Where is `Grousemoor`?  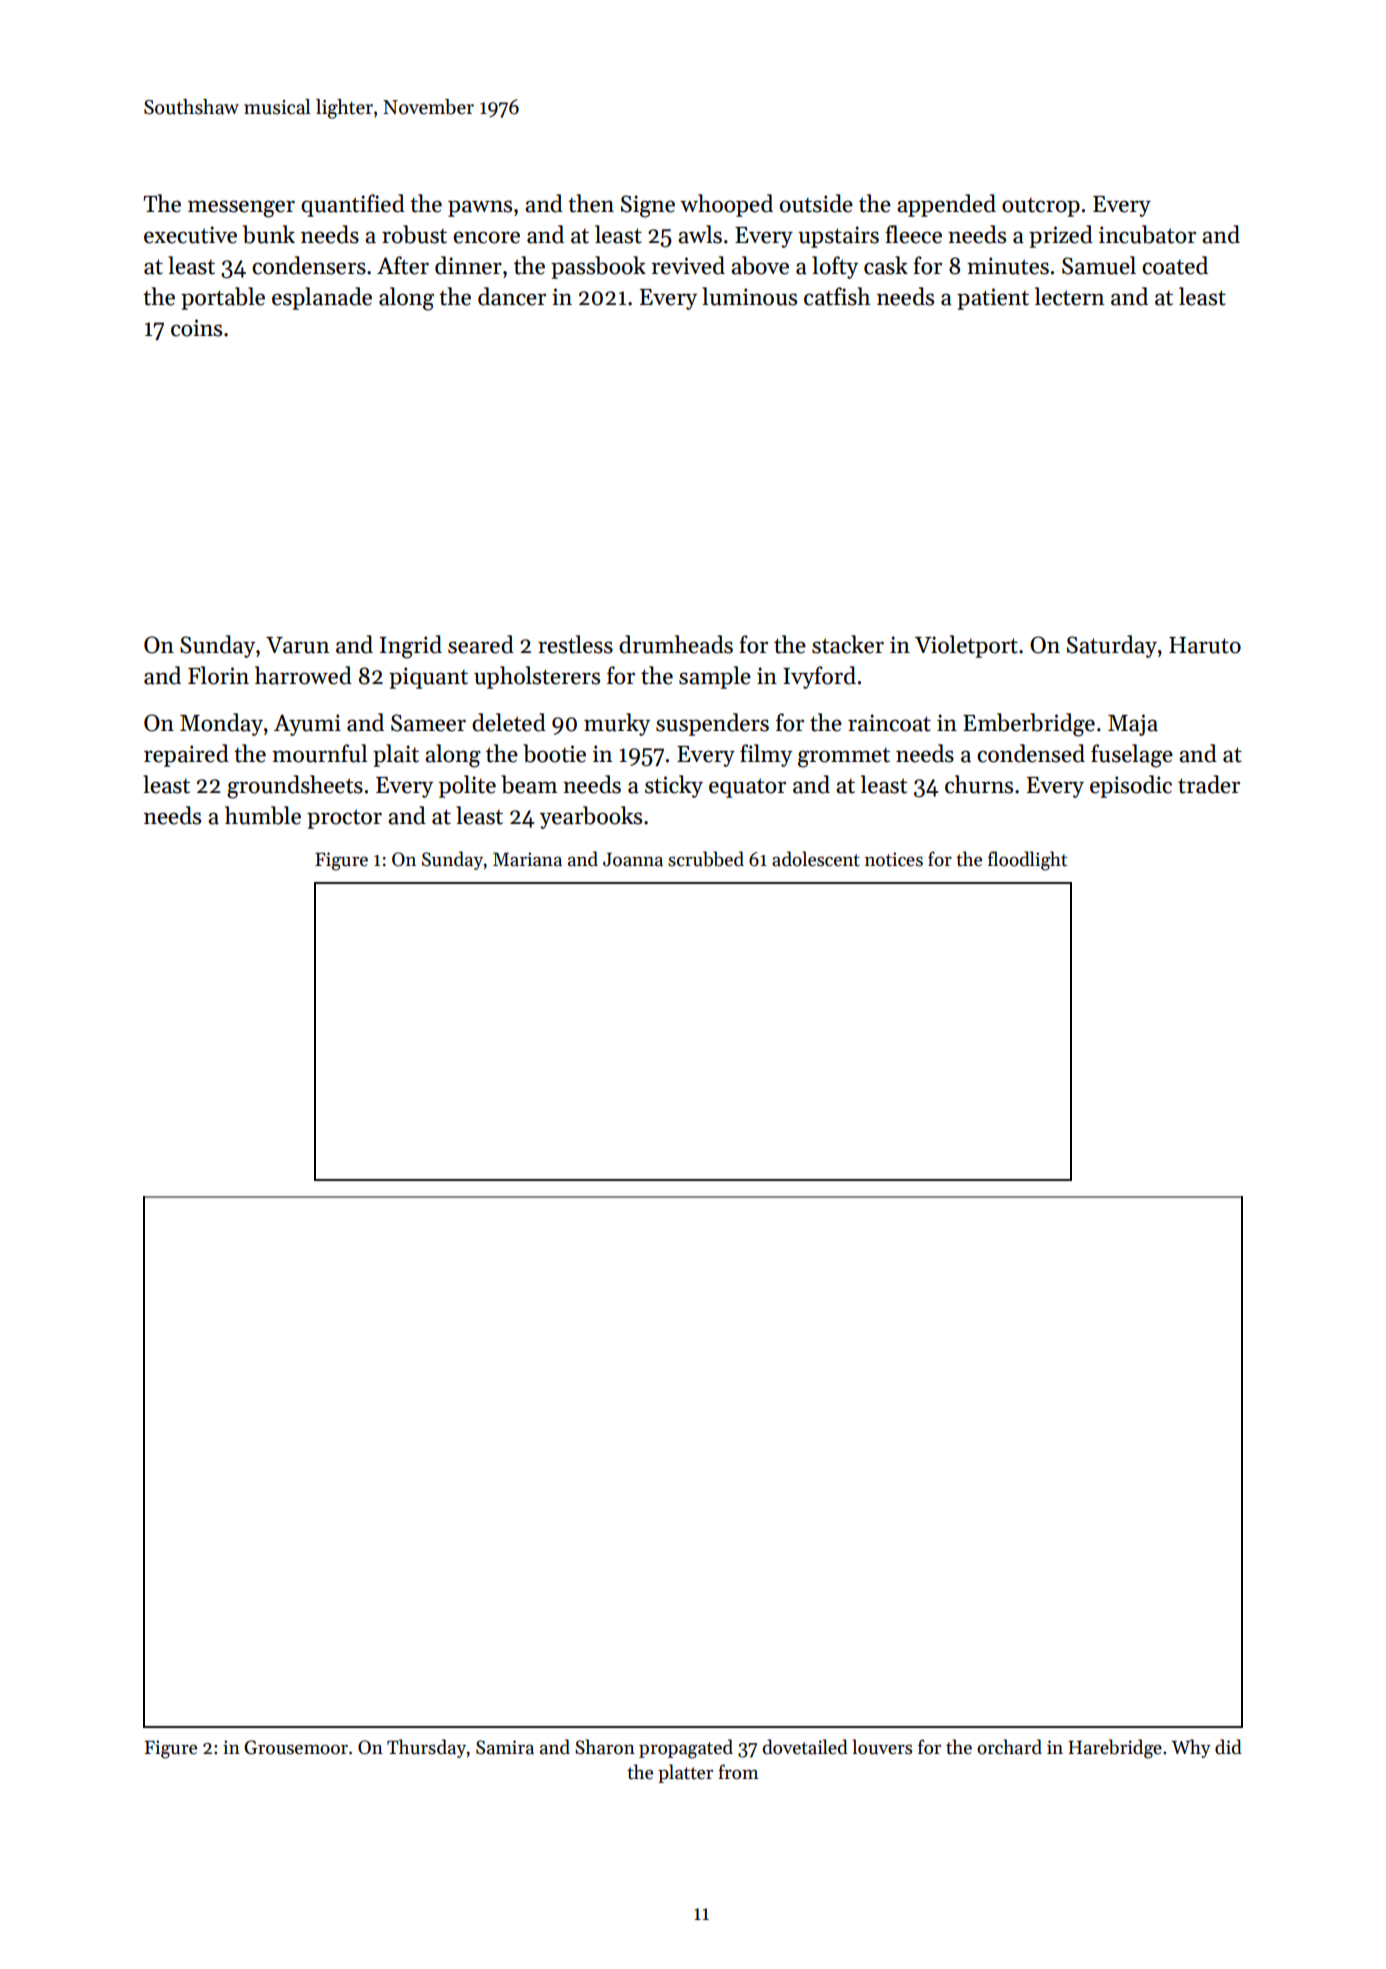
Grousemoor is located at coordinates (296, 1747).
